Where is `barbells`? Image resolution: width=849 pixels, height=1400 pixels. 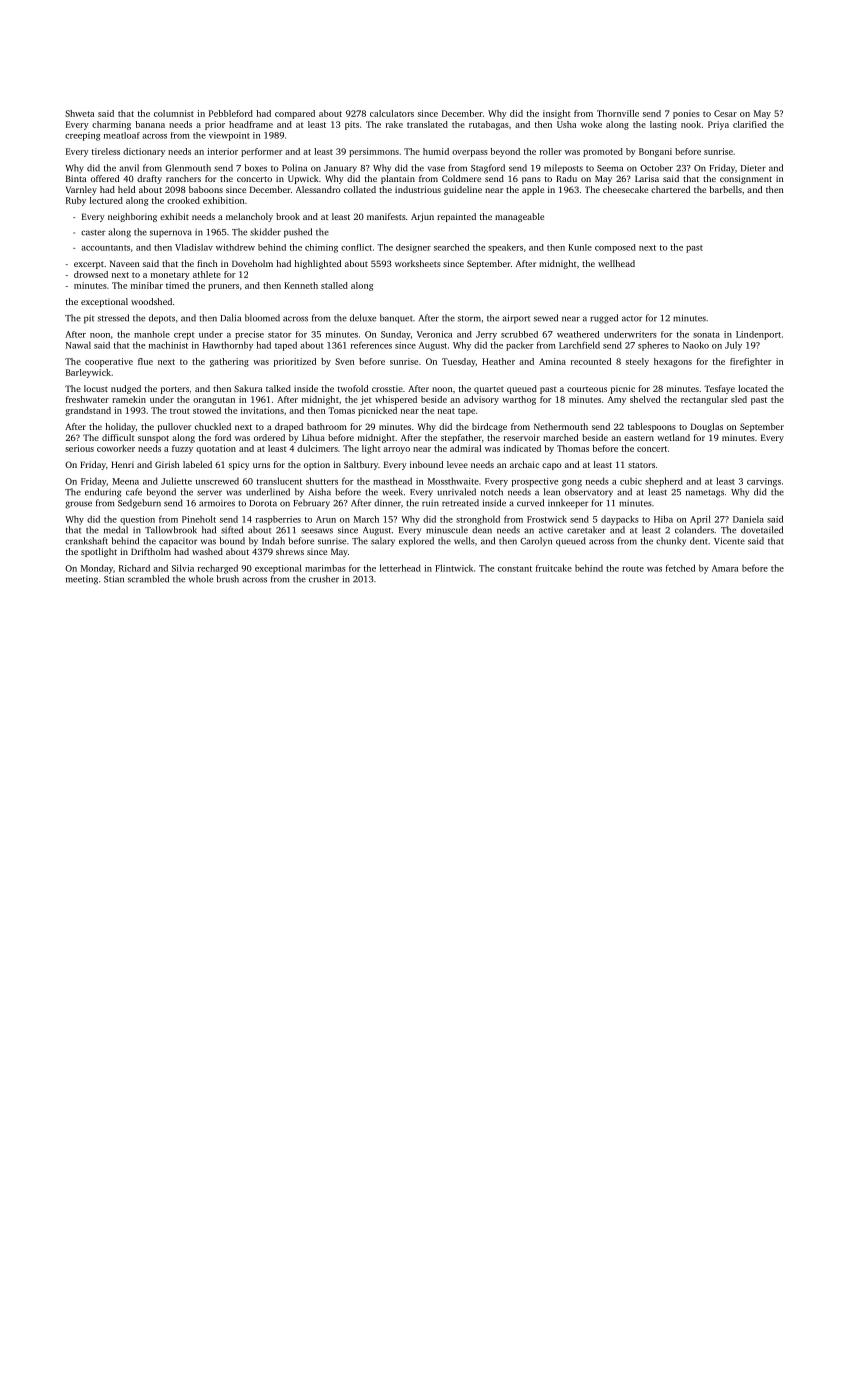 barbells is located at coordinates (725, 189).
